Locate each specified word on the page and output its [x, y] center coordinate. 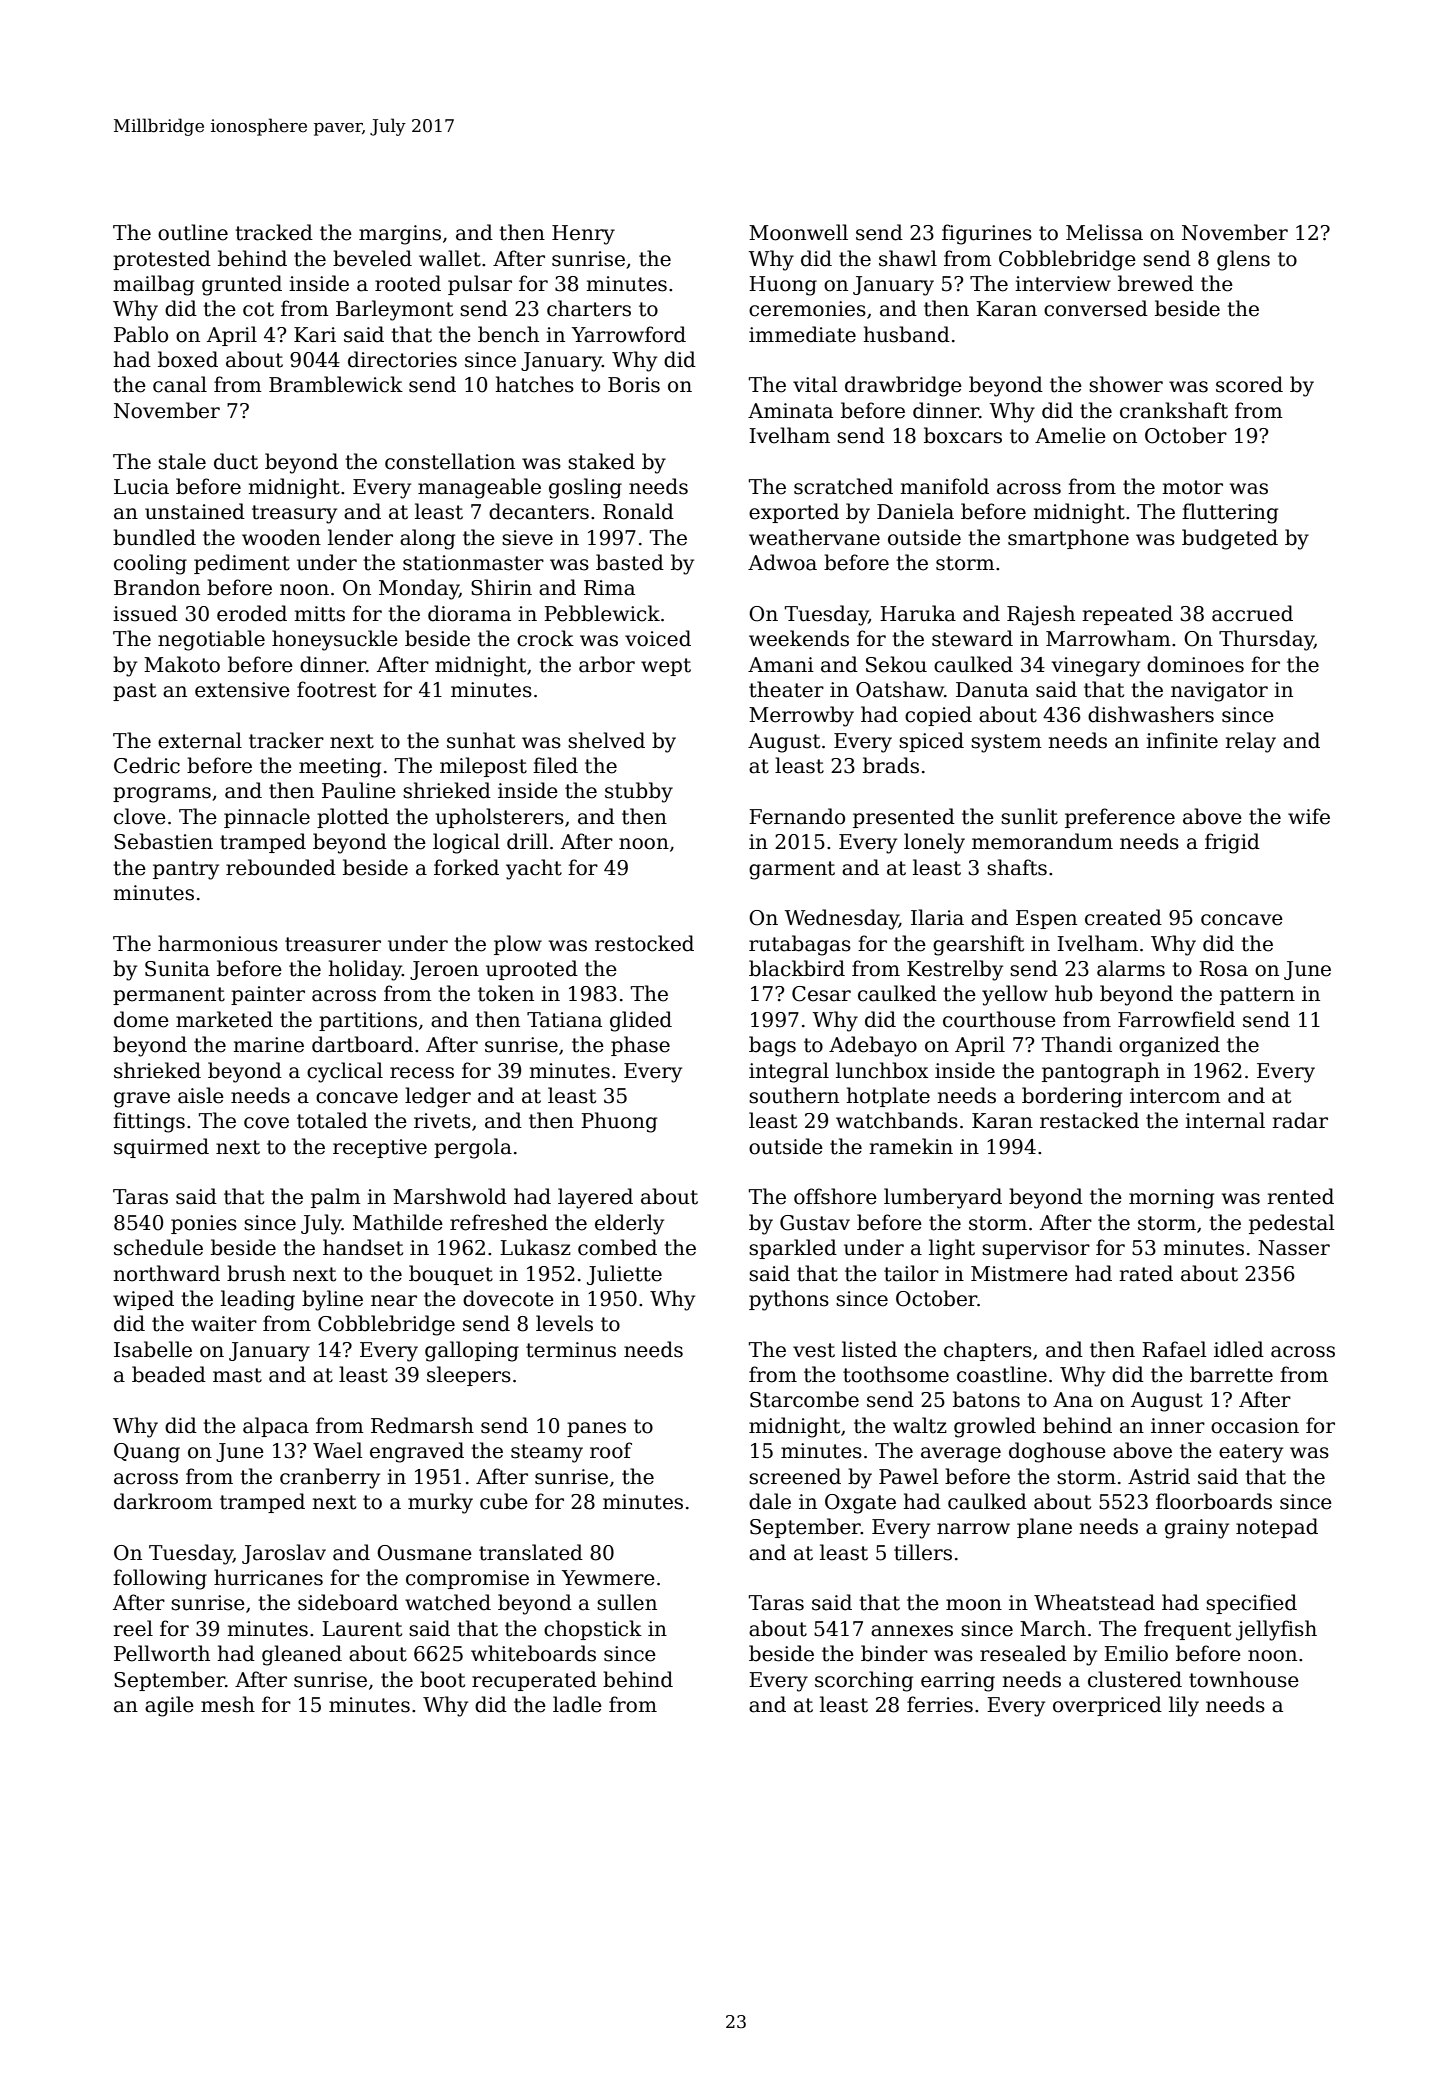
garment [792, 870]
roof [611, 1450]
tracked [274, 232]
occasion [1255, 1426]
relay [1250, 742]
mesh [228, 1704]
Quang [147, 1453]
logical [466, 843]
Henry [583, 235]
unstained [195, 511]
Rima [609, 588]
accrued [1252, 613]
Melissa [1104, 232]
